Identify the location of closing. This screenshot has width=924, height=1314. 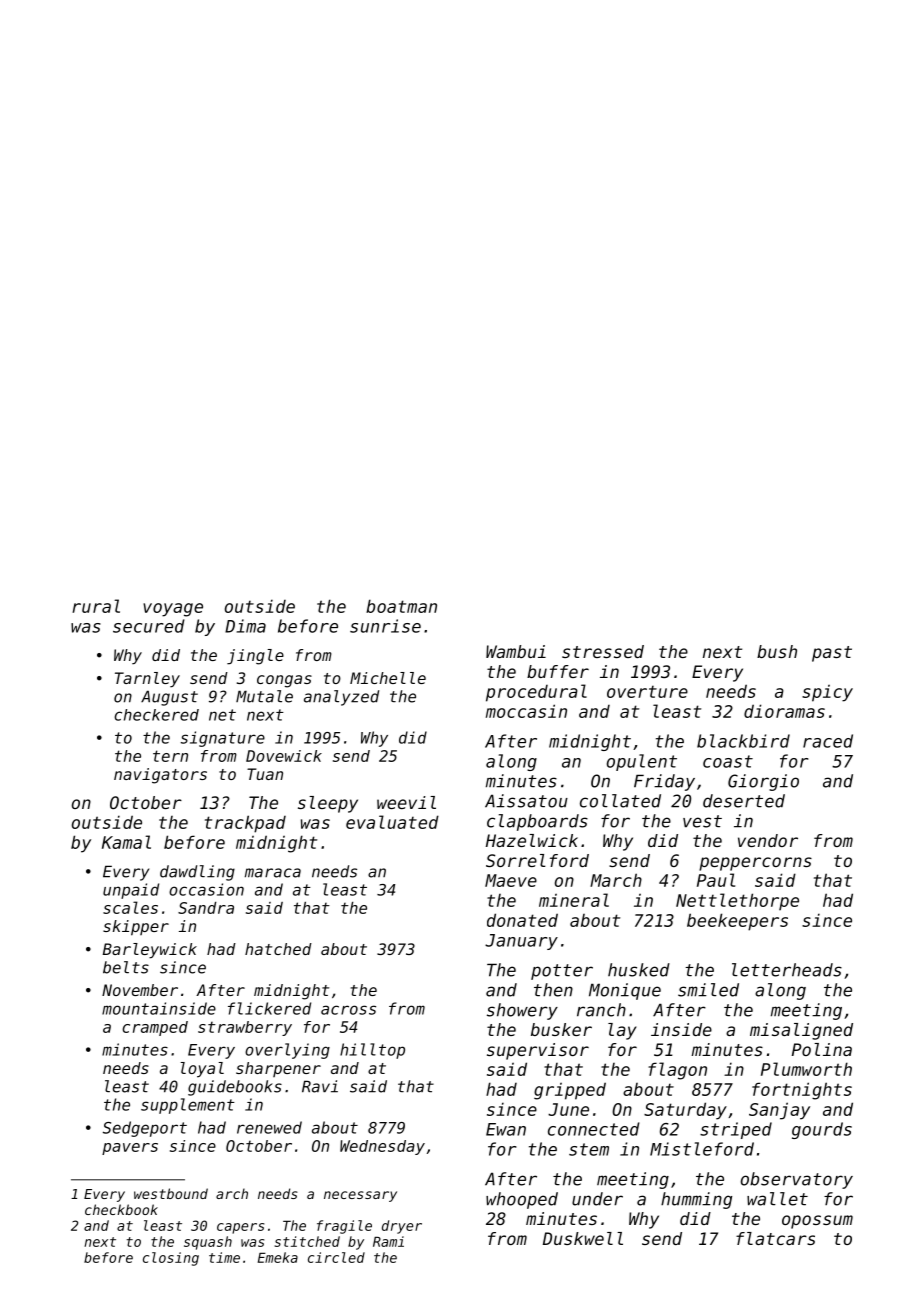
(171, 1259).
